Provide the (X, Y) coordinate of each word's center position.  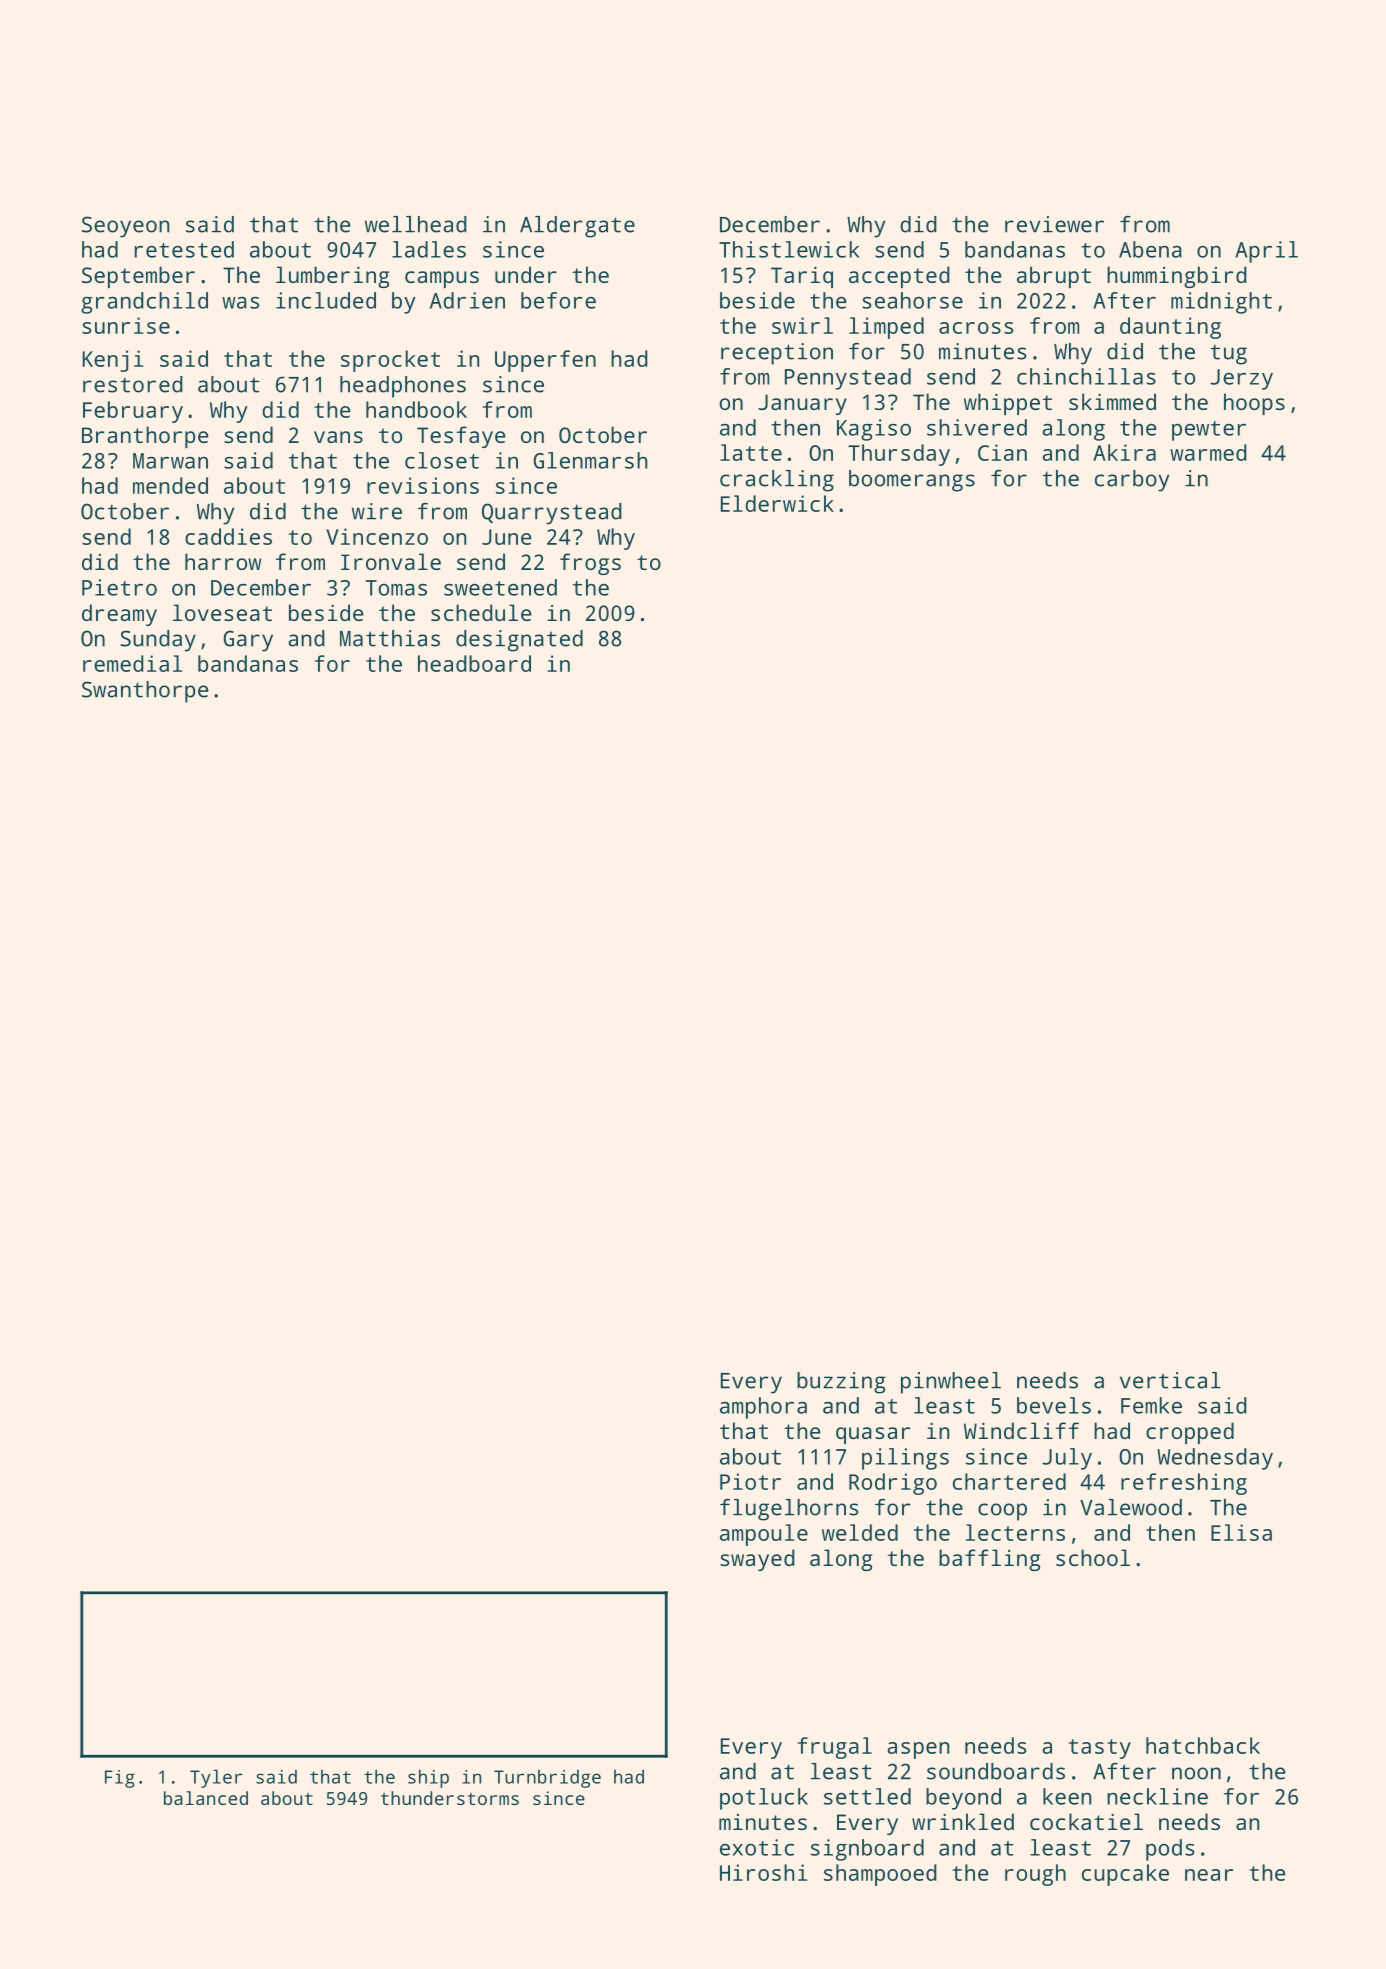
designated (519, 641)
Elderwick (777, 503)
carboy (1132, 481)
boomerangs (912, 481)
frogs (590, 564)
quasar (873, 1435)
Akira (1124, 452)
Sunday (158, 641)
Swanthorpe (145, 692)
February (133, 412)
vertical (1170, 1380)
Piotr (750, 1481)
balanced (206, 1798)
